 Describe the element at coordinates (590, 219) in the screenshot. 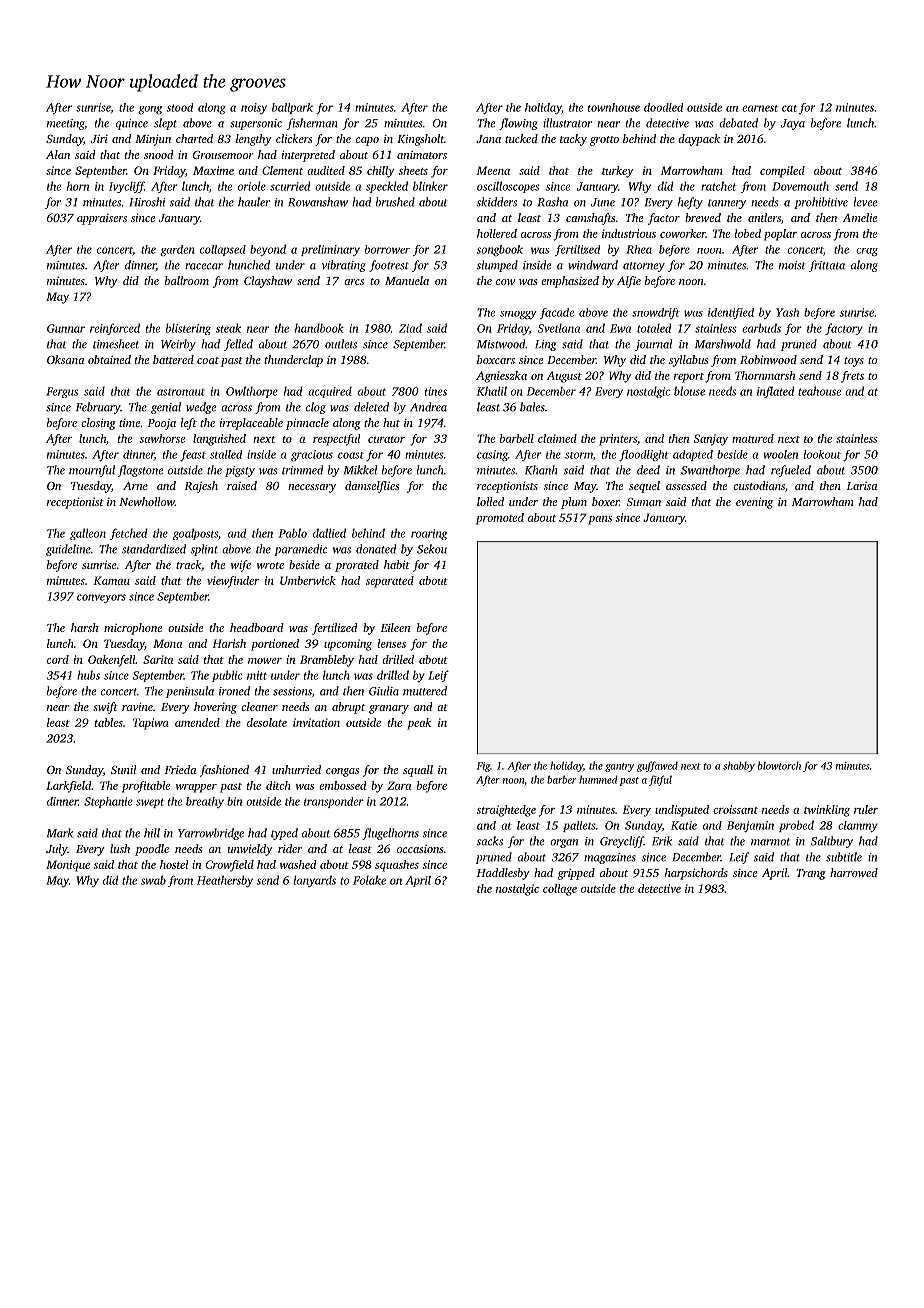

I see `camshafts` at that location.
